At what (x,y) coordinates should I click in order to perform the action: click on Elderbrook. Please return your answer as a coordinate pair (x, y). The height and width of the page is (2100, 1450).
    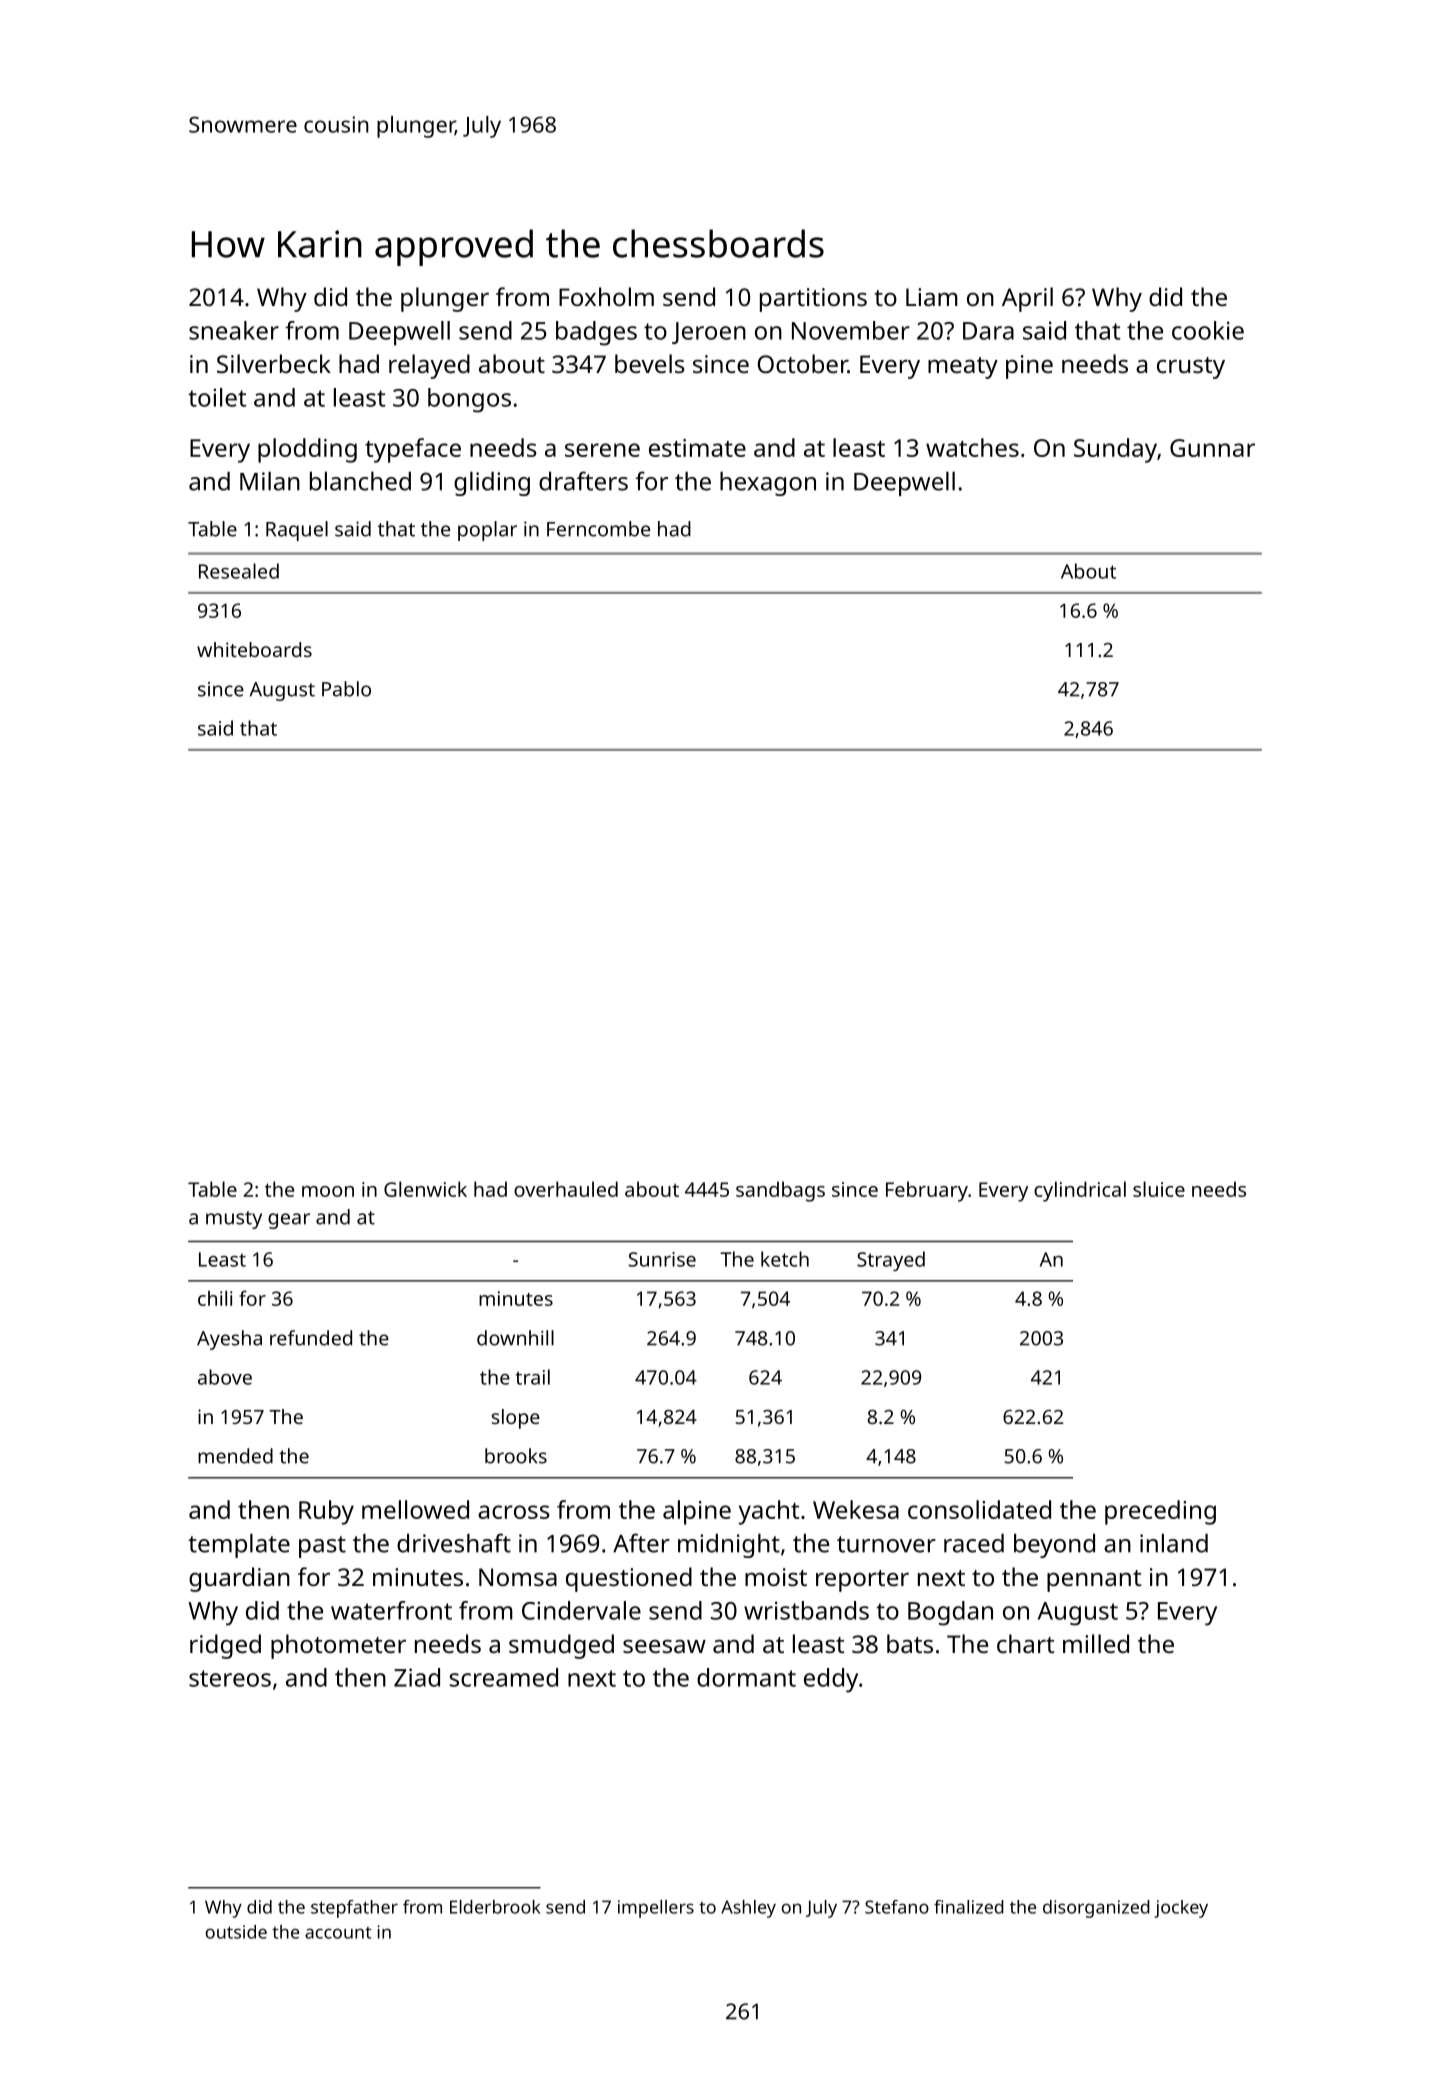
    Looking at the image, I should click on (495, 1907).
